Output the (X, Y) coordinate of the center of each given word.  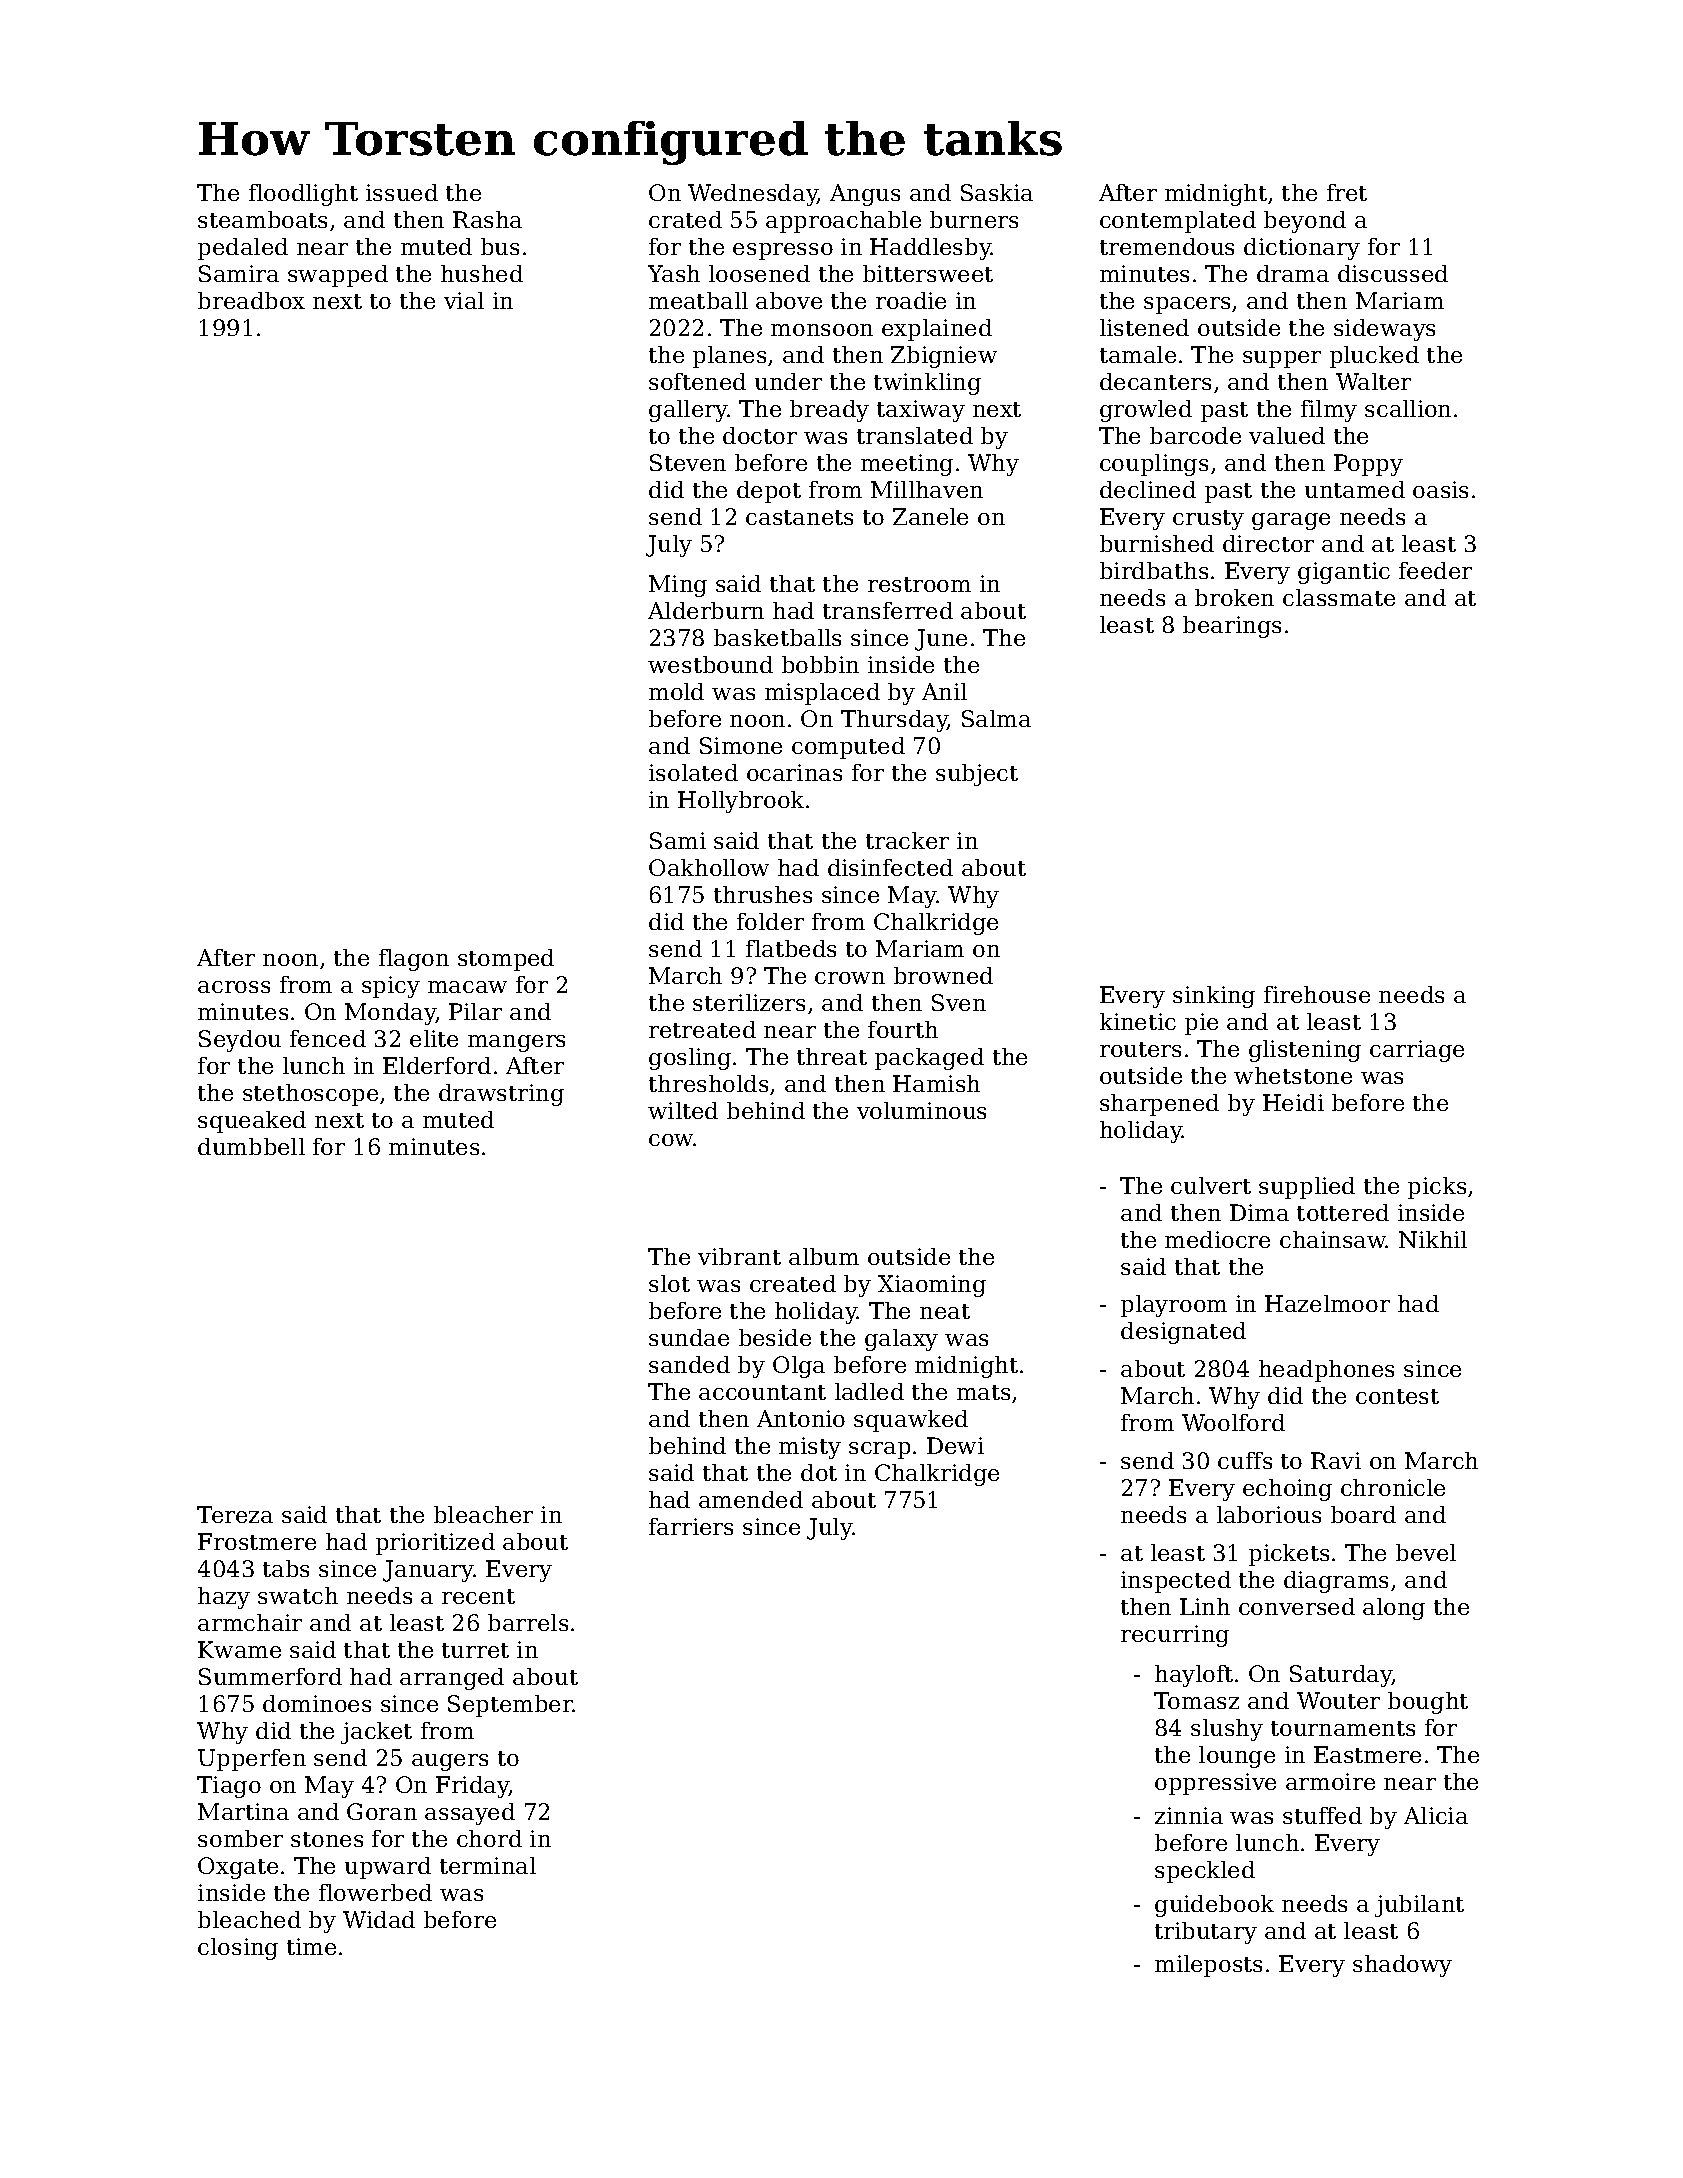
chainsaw (1333, 1239)
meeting (907, 465)
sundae (689, 1337)
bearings (1232, 627)
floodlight (303, 195)
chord (489, 1838)
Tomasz (1196, 1700)
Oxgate (238, 1868)
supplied (1307, 1188)
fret (1347, 192)
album (824, 1256)
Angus (865, 195)
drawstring (501, 1095)
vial (464, 300)
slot (669, 1283)
